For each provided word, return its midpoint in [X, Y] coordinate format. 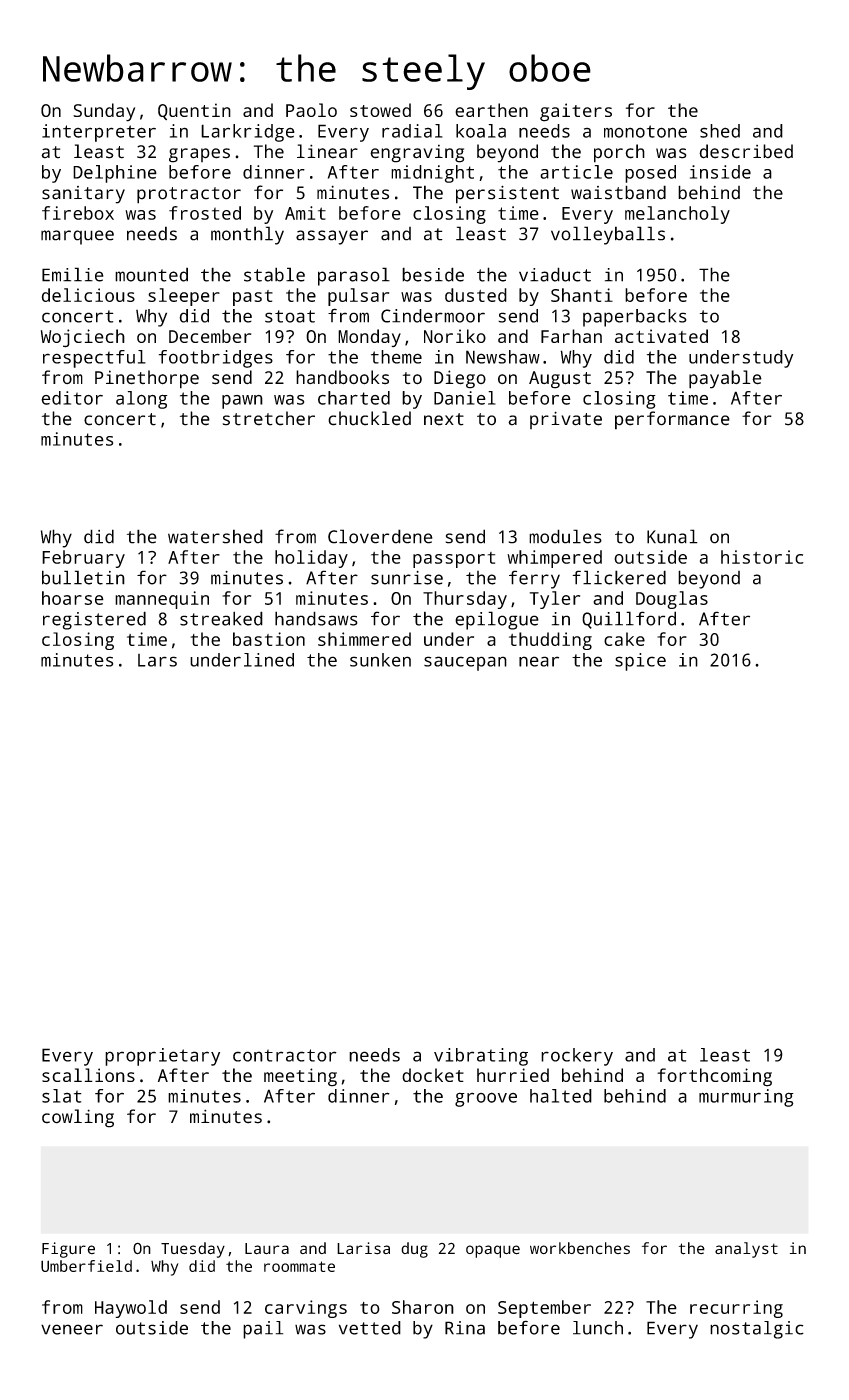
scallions [88, 1075]
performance [672, 420]
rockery [577, 1057]
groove [486, 1099]
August [560, 380]
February [83, 559]
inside [720, 172]
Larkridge [248, 133]
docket [433, 1075]
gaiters [576, 112]
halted [561, 1096]
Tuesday [193, 1250]
